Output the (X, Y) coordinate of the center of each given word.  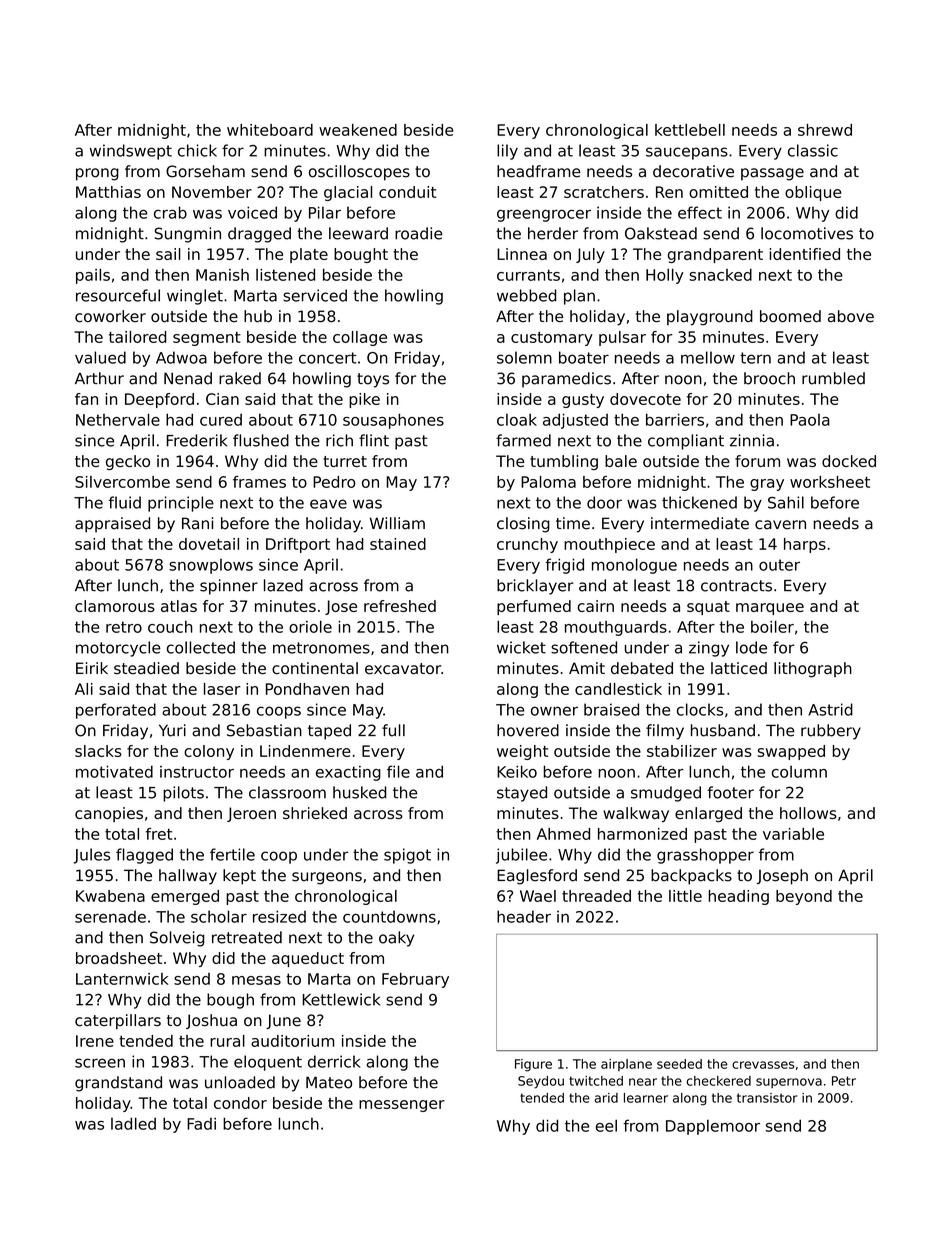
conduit (407, 192)
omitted (718, 192)
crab (170, 212)
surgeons (327, 878)
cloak (517, 419)
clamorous (115, 606)
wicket (521, 647)
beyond (804, 897)
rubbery (831, 732)
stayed (522, 794)
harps (805, 545)
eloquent (268, 1063)
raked (240, 378)
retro (124, 627)
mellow (708, 357)
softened (584, 647)
